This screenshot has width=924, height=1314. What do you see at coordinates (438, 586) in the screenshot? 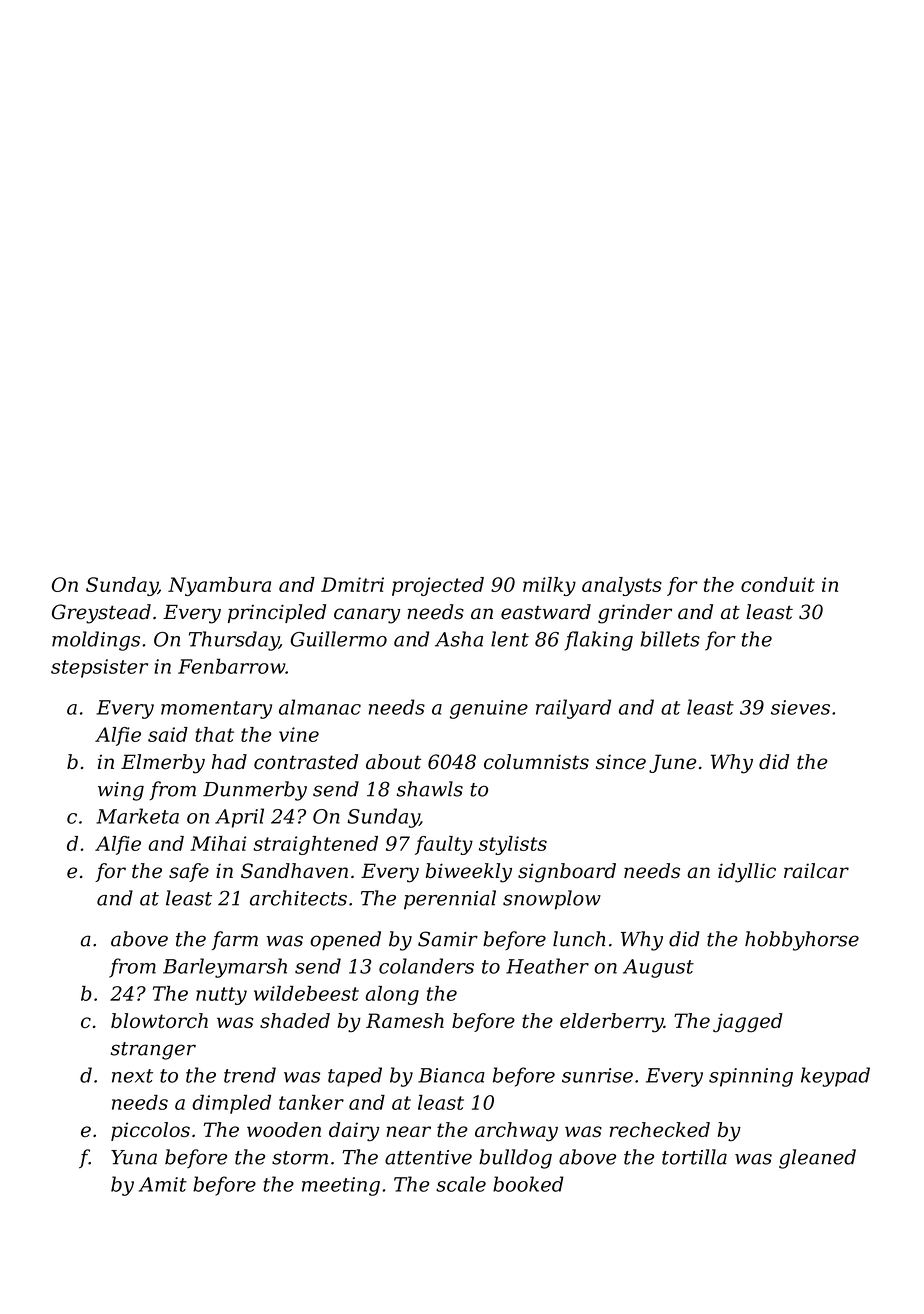
I see `projected` at bounding box center [438, 586].
